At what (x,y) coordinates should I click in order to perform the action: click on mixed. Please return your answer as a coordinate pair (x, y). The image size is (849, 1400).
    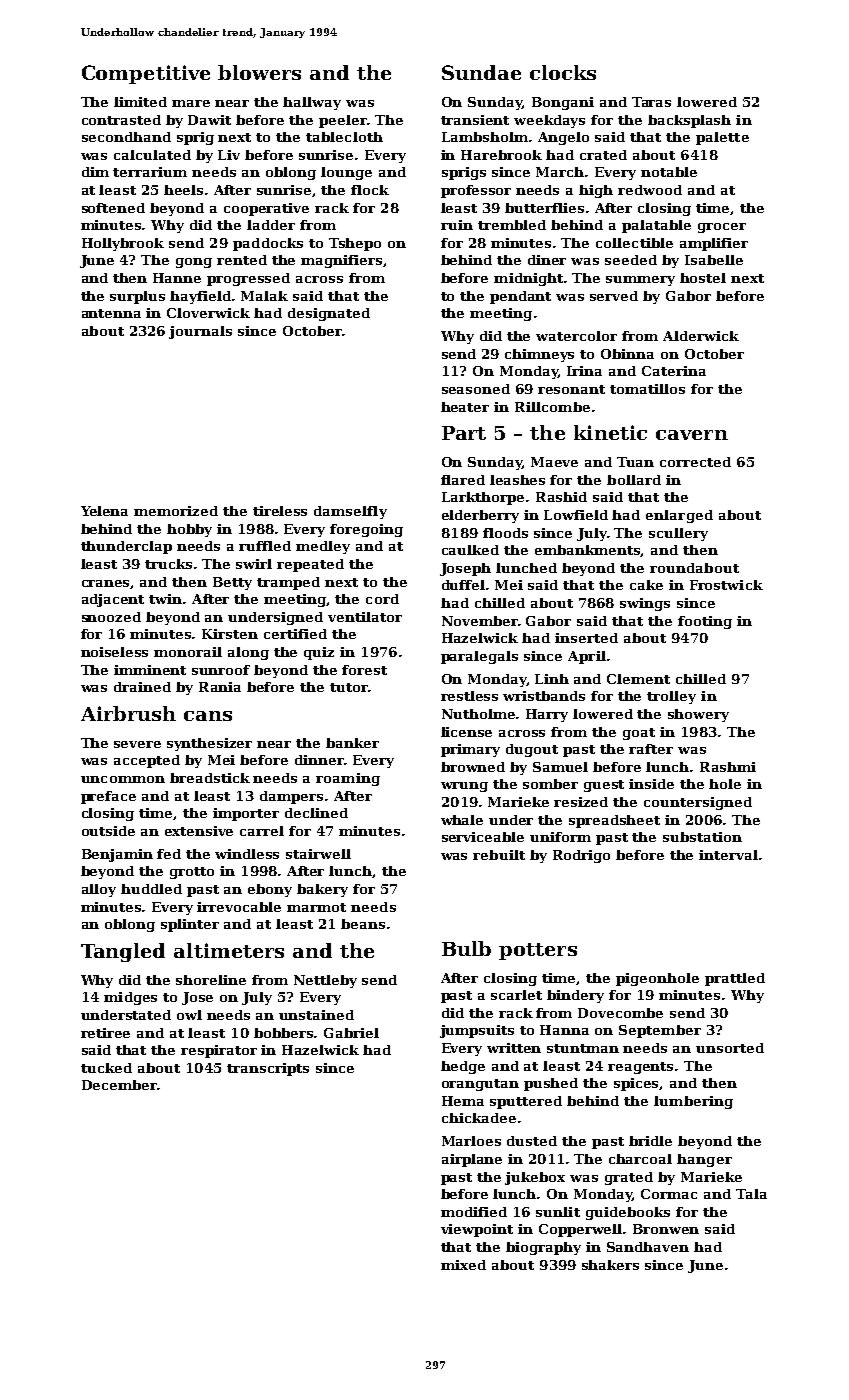
    Looking at the image, I should click on (463, 1265).
